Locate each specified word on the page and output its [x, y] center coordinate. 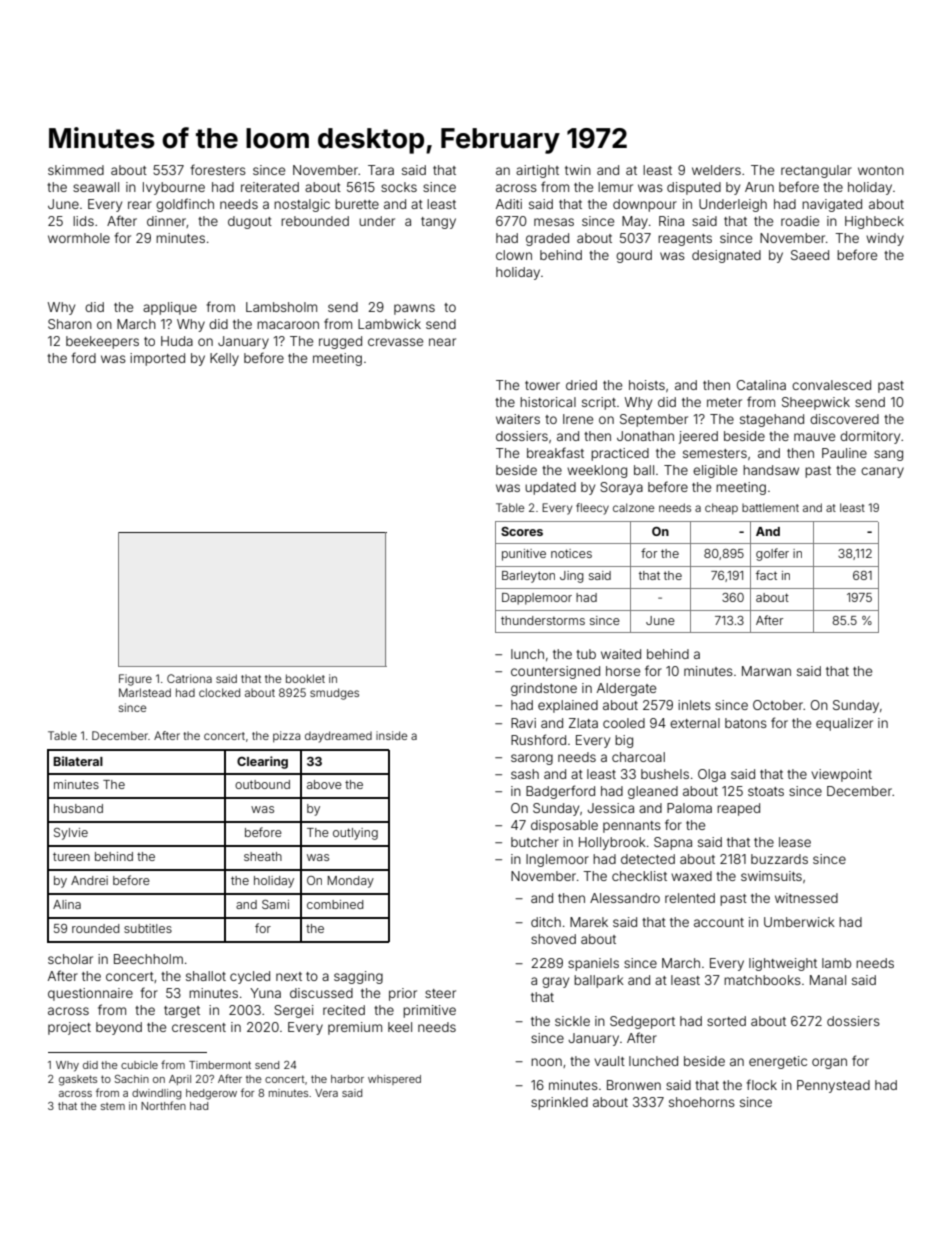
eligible [715, 471]
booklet [305, 678]
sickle [572, 1021]
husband [78, 808]
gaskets [78, 1080]
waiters [518, 419]
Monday [351, 882]
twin [578, 170]
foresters [218, 169]
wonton [881, 170]
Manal [828, 980]
